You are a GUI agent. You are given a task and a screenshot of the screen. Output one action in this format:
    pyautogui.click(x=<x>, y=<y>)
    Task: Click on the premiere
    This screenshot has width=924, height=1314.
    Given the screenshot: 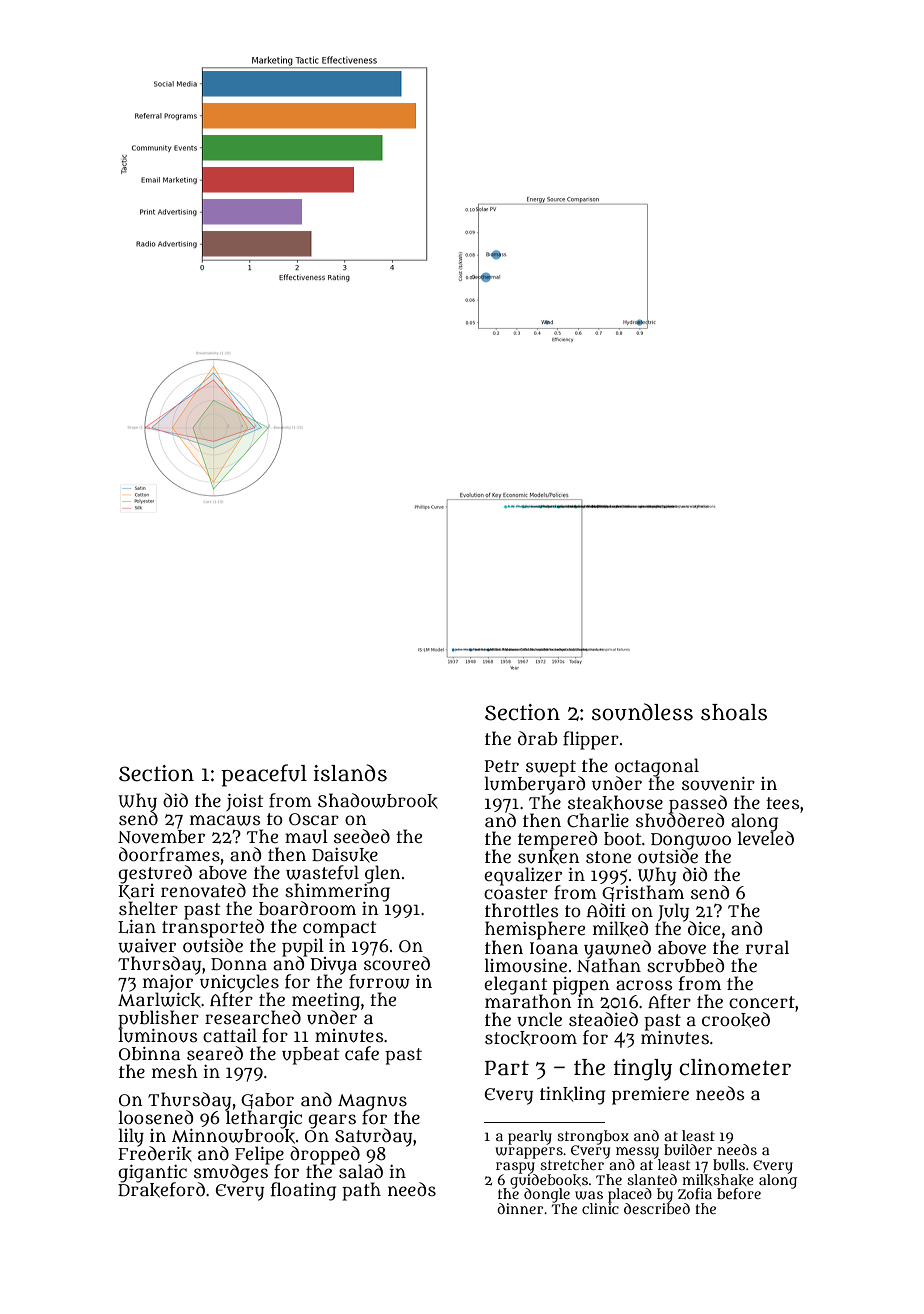 What is the action you would take?
    pyautogui.click(x=650, y=1096)
